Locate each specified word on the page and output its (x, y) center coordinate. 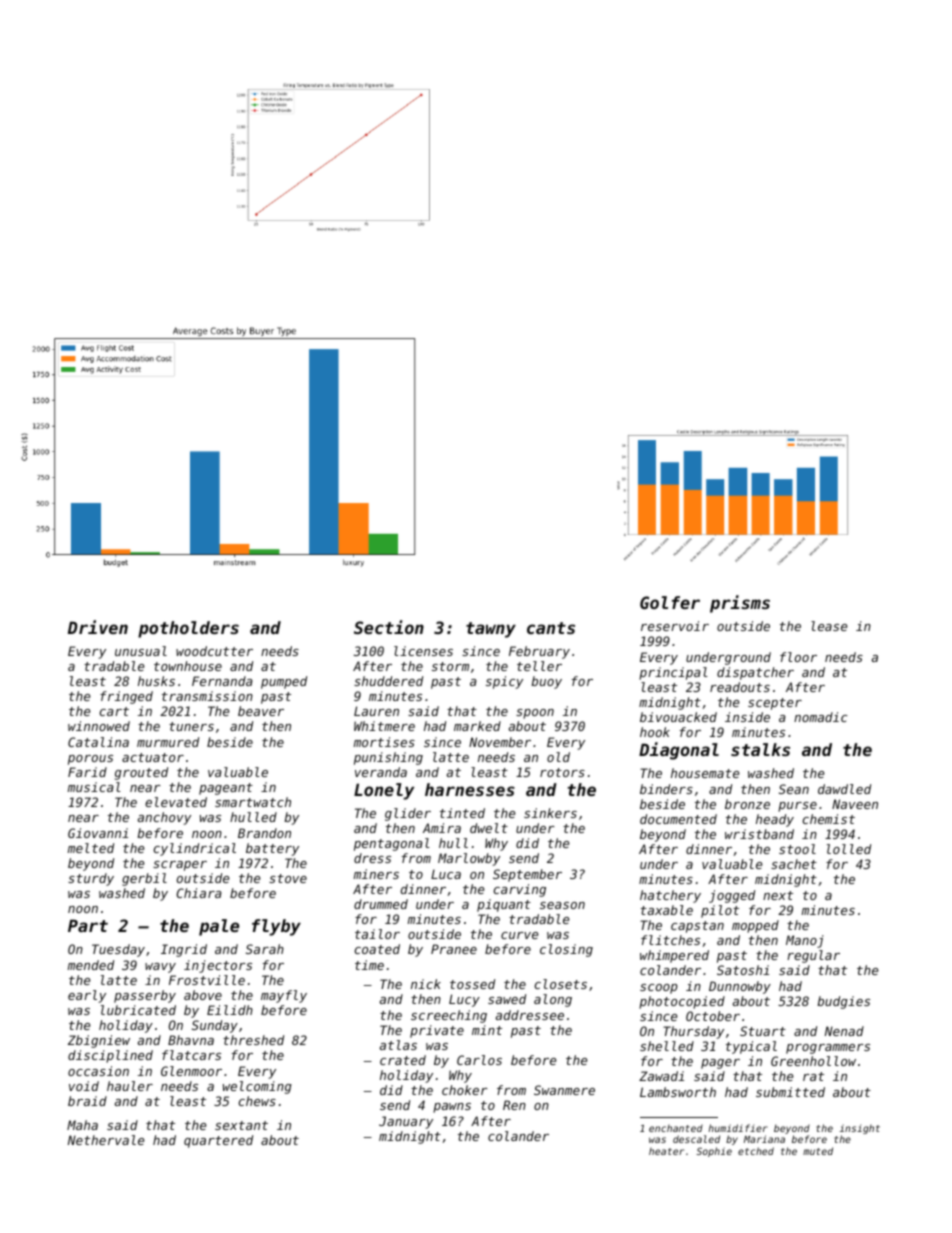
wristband (759, 834)
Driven (98, 627)
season (562, 905)
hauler (130, 1086)
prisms (740, 604)
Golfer (670, 602)
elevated (176, 802)
